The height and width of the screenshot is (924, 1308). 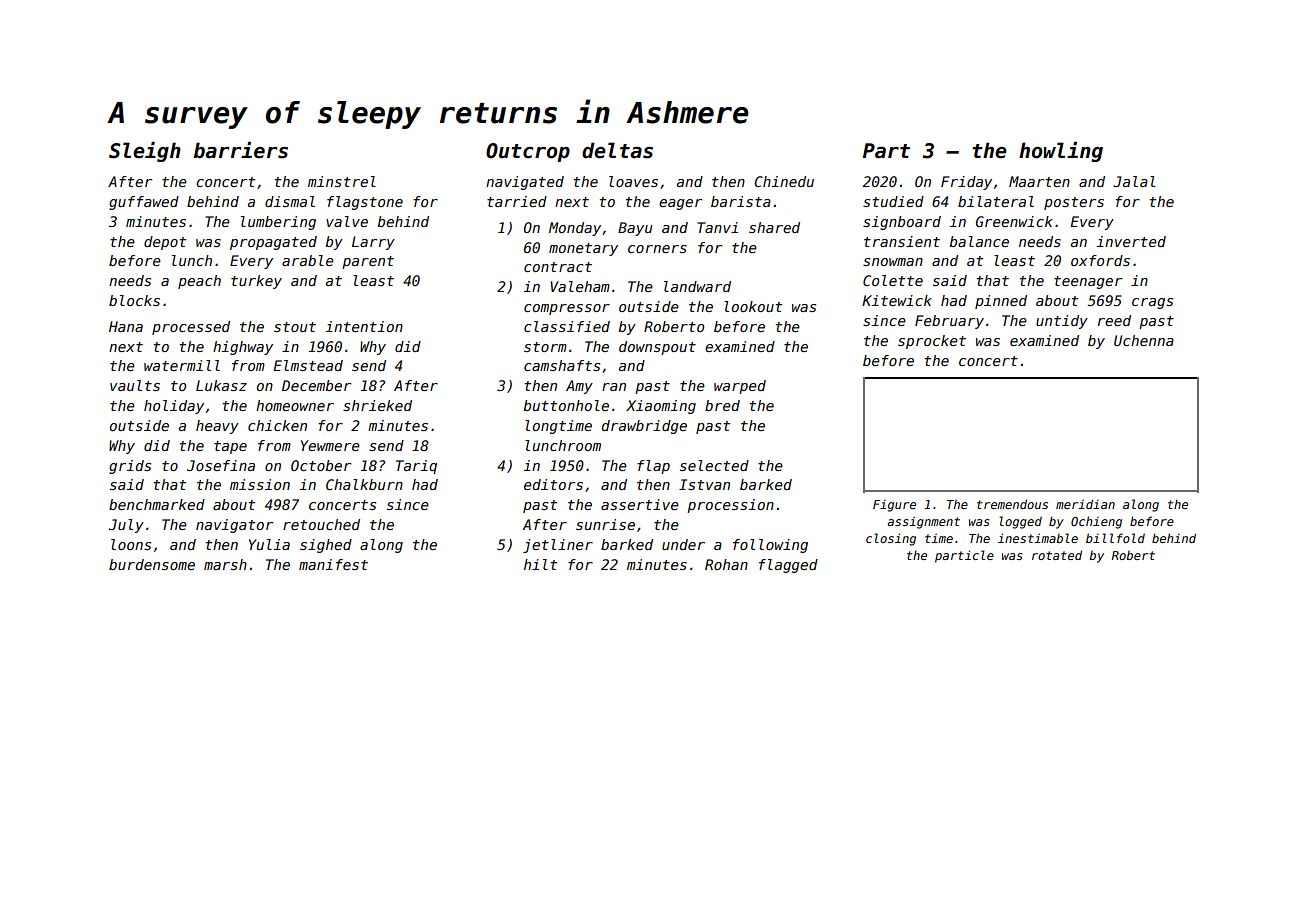 What do you see at coordinates (517, 201) in the screenshot?
I see `tarried` at bounding box center [517, 201].
